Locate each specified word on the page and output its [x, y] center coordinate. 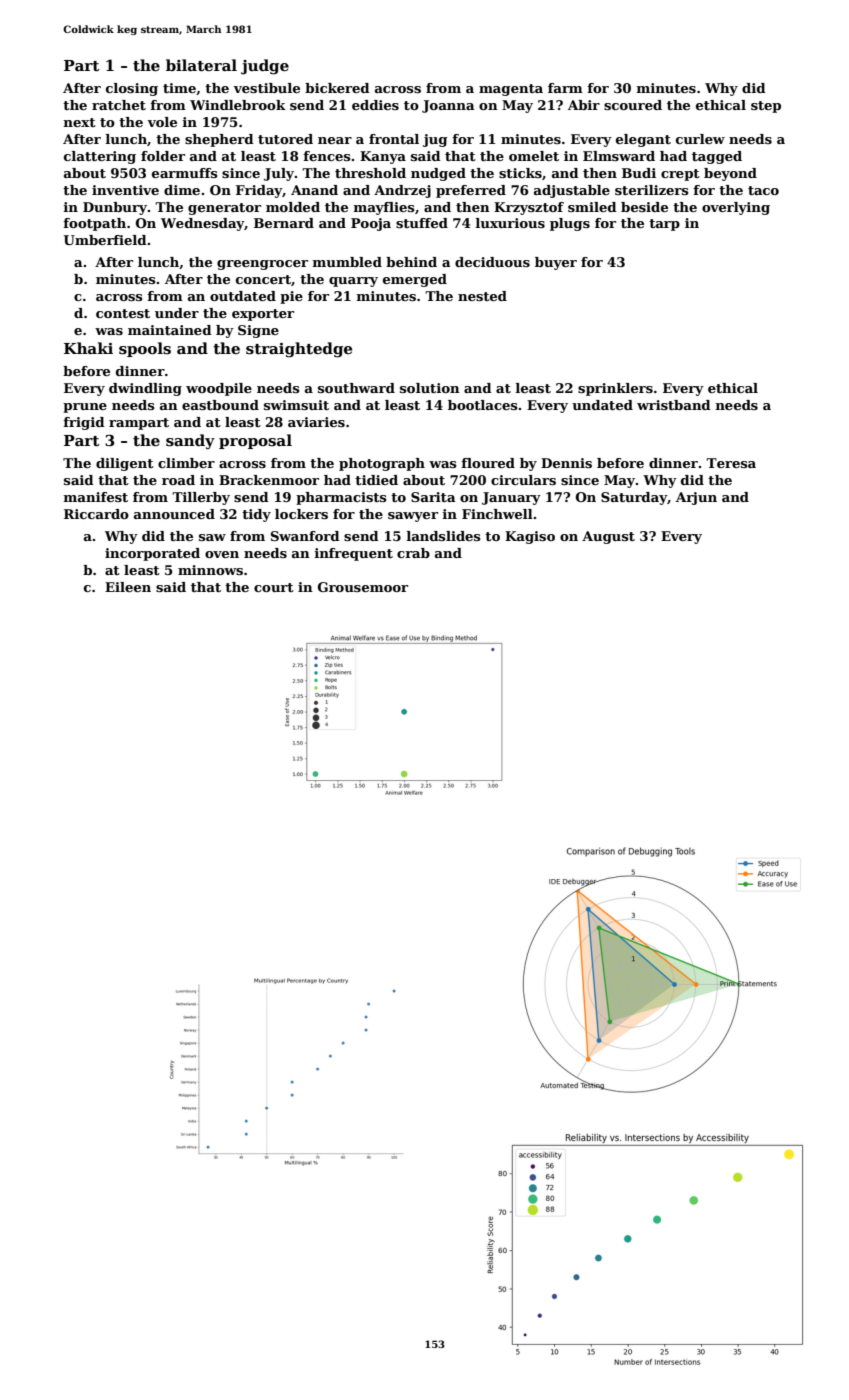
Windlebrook [238, 105]
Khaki [88, 348]
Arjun [696, 498]
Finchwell [497, 514]
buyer [556, 263]
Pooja [371, 224]
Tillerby [201, 498]
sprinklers [615, 389]
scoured [633, 105]
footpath [94, 224]
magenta [511, 90]
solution [430, 388]
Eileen [128, 587]
